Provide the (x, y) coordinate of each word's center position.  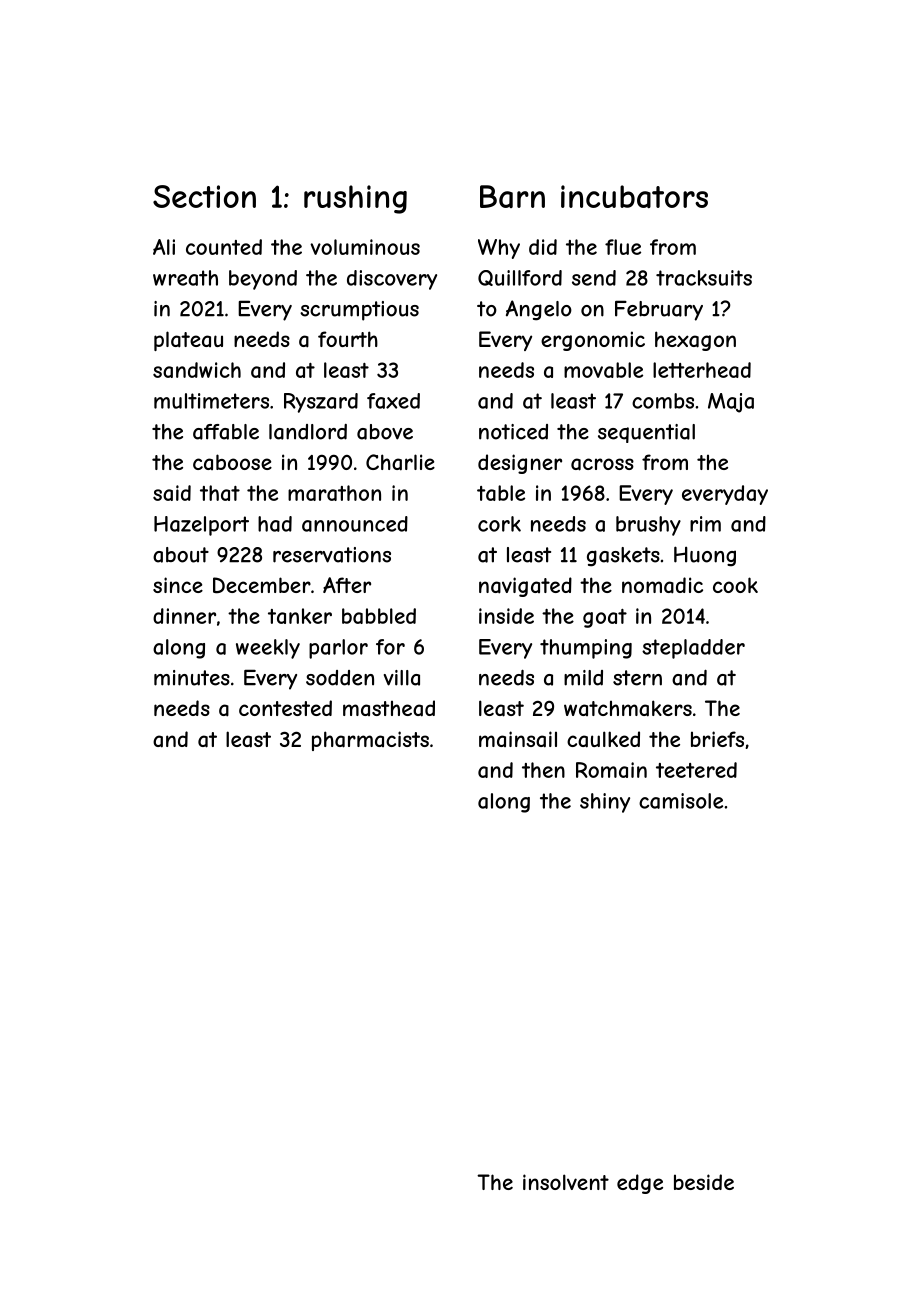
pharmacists (370, 741)
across (602, 464)
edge (640, 1184)
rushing (355, 199)
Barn (512, 196)
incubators (634, 196)
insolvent (566, 1182)
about (181, 555)
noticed (513, 432)
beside (704, 1182)
